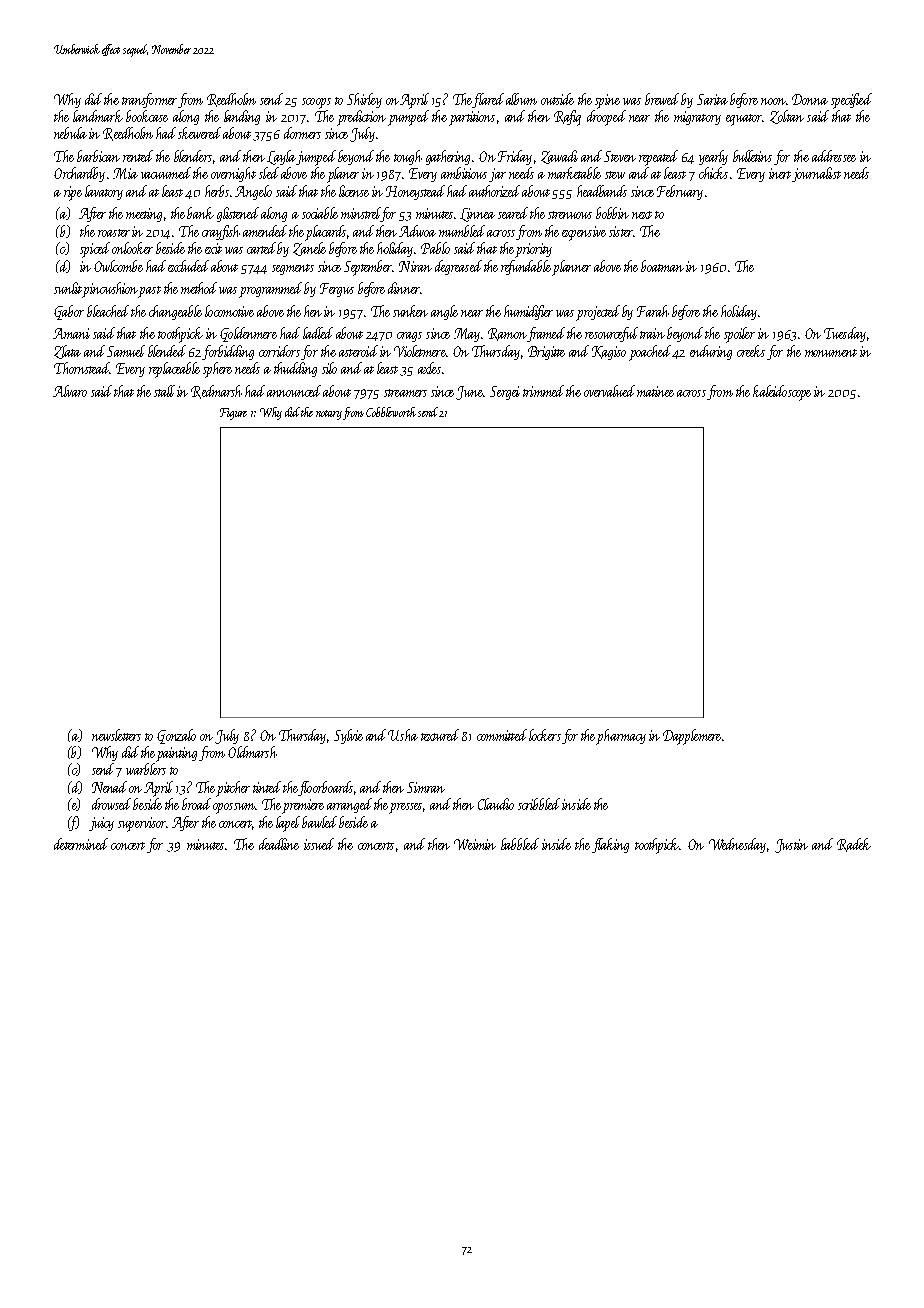  What do you see at coordinates (697, 118) in the document?
I see `migratory` at bounding box center [697, 118].
